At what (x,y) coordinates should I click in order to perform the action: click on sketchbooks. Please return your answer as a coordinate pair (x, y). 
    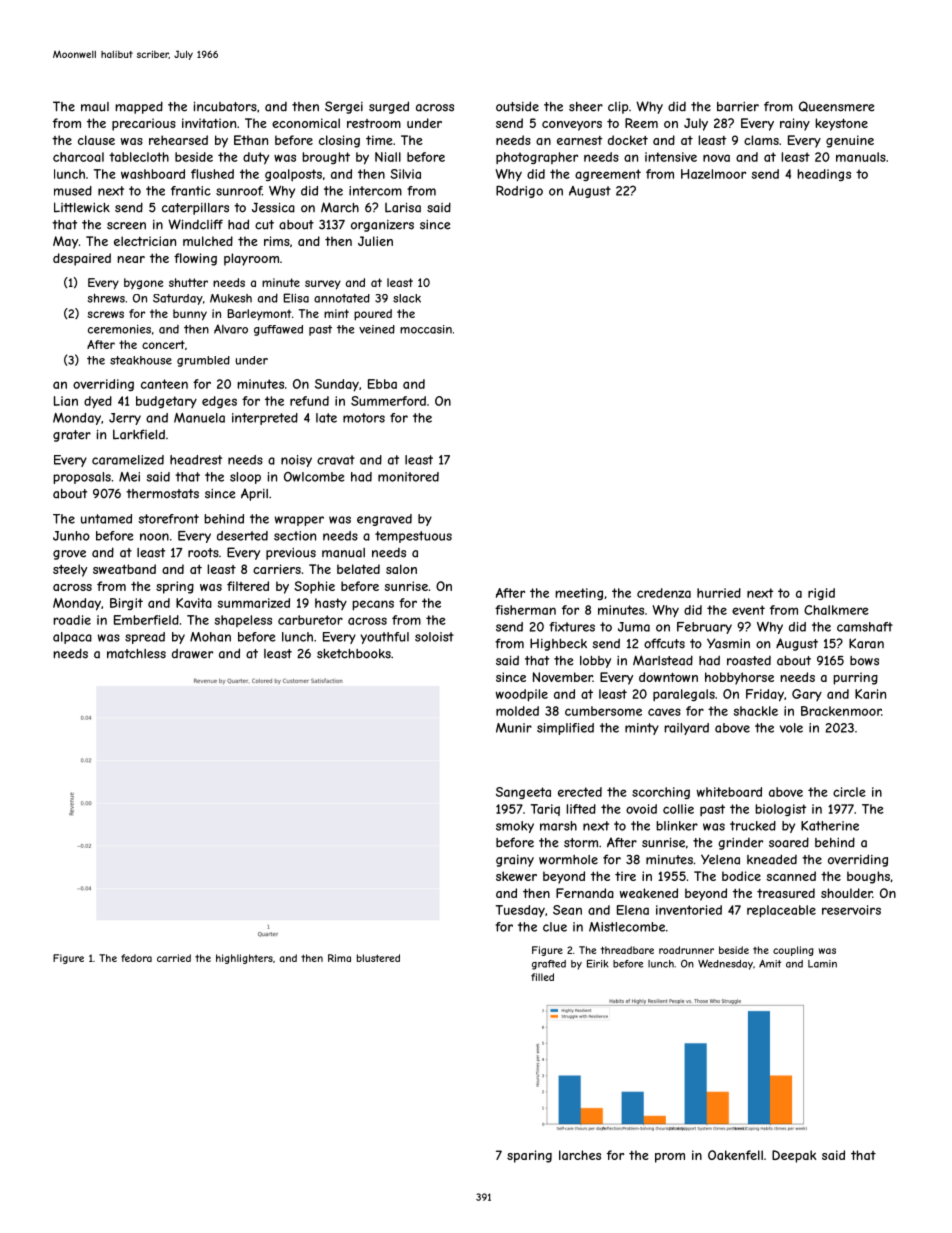
    Looking at the image, I should click on (354, 654).
